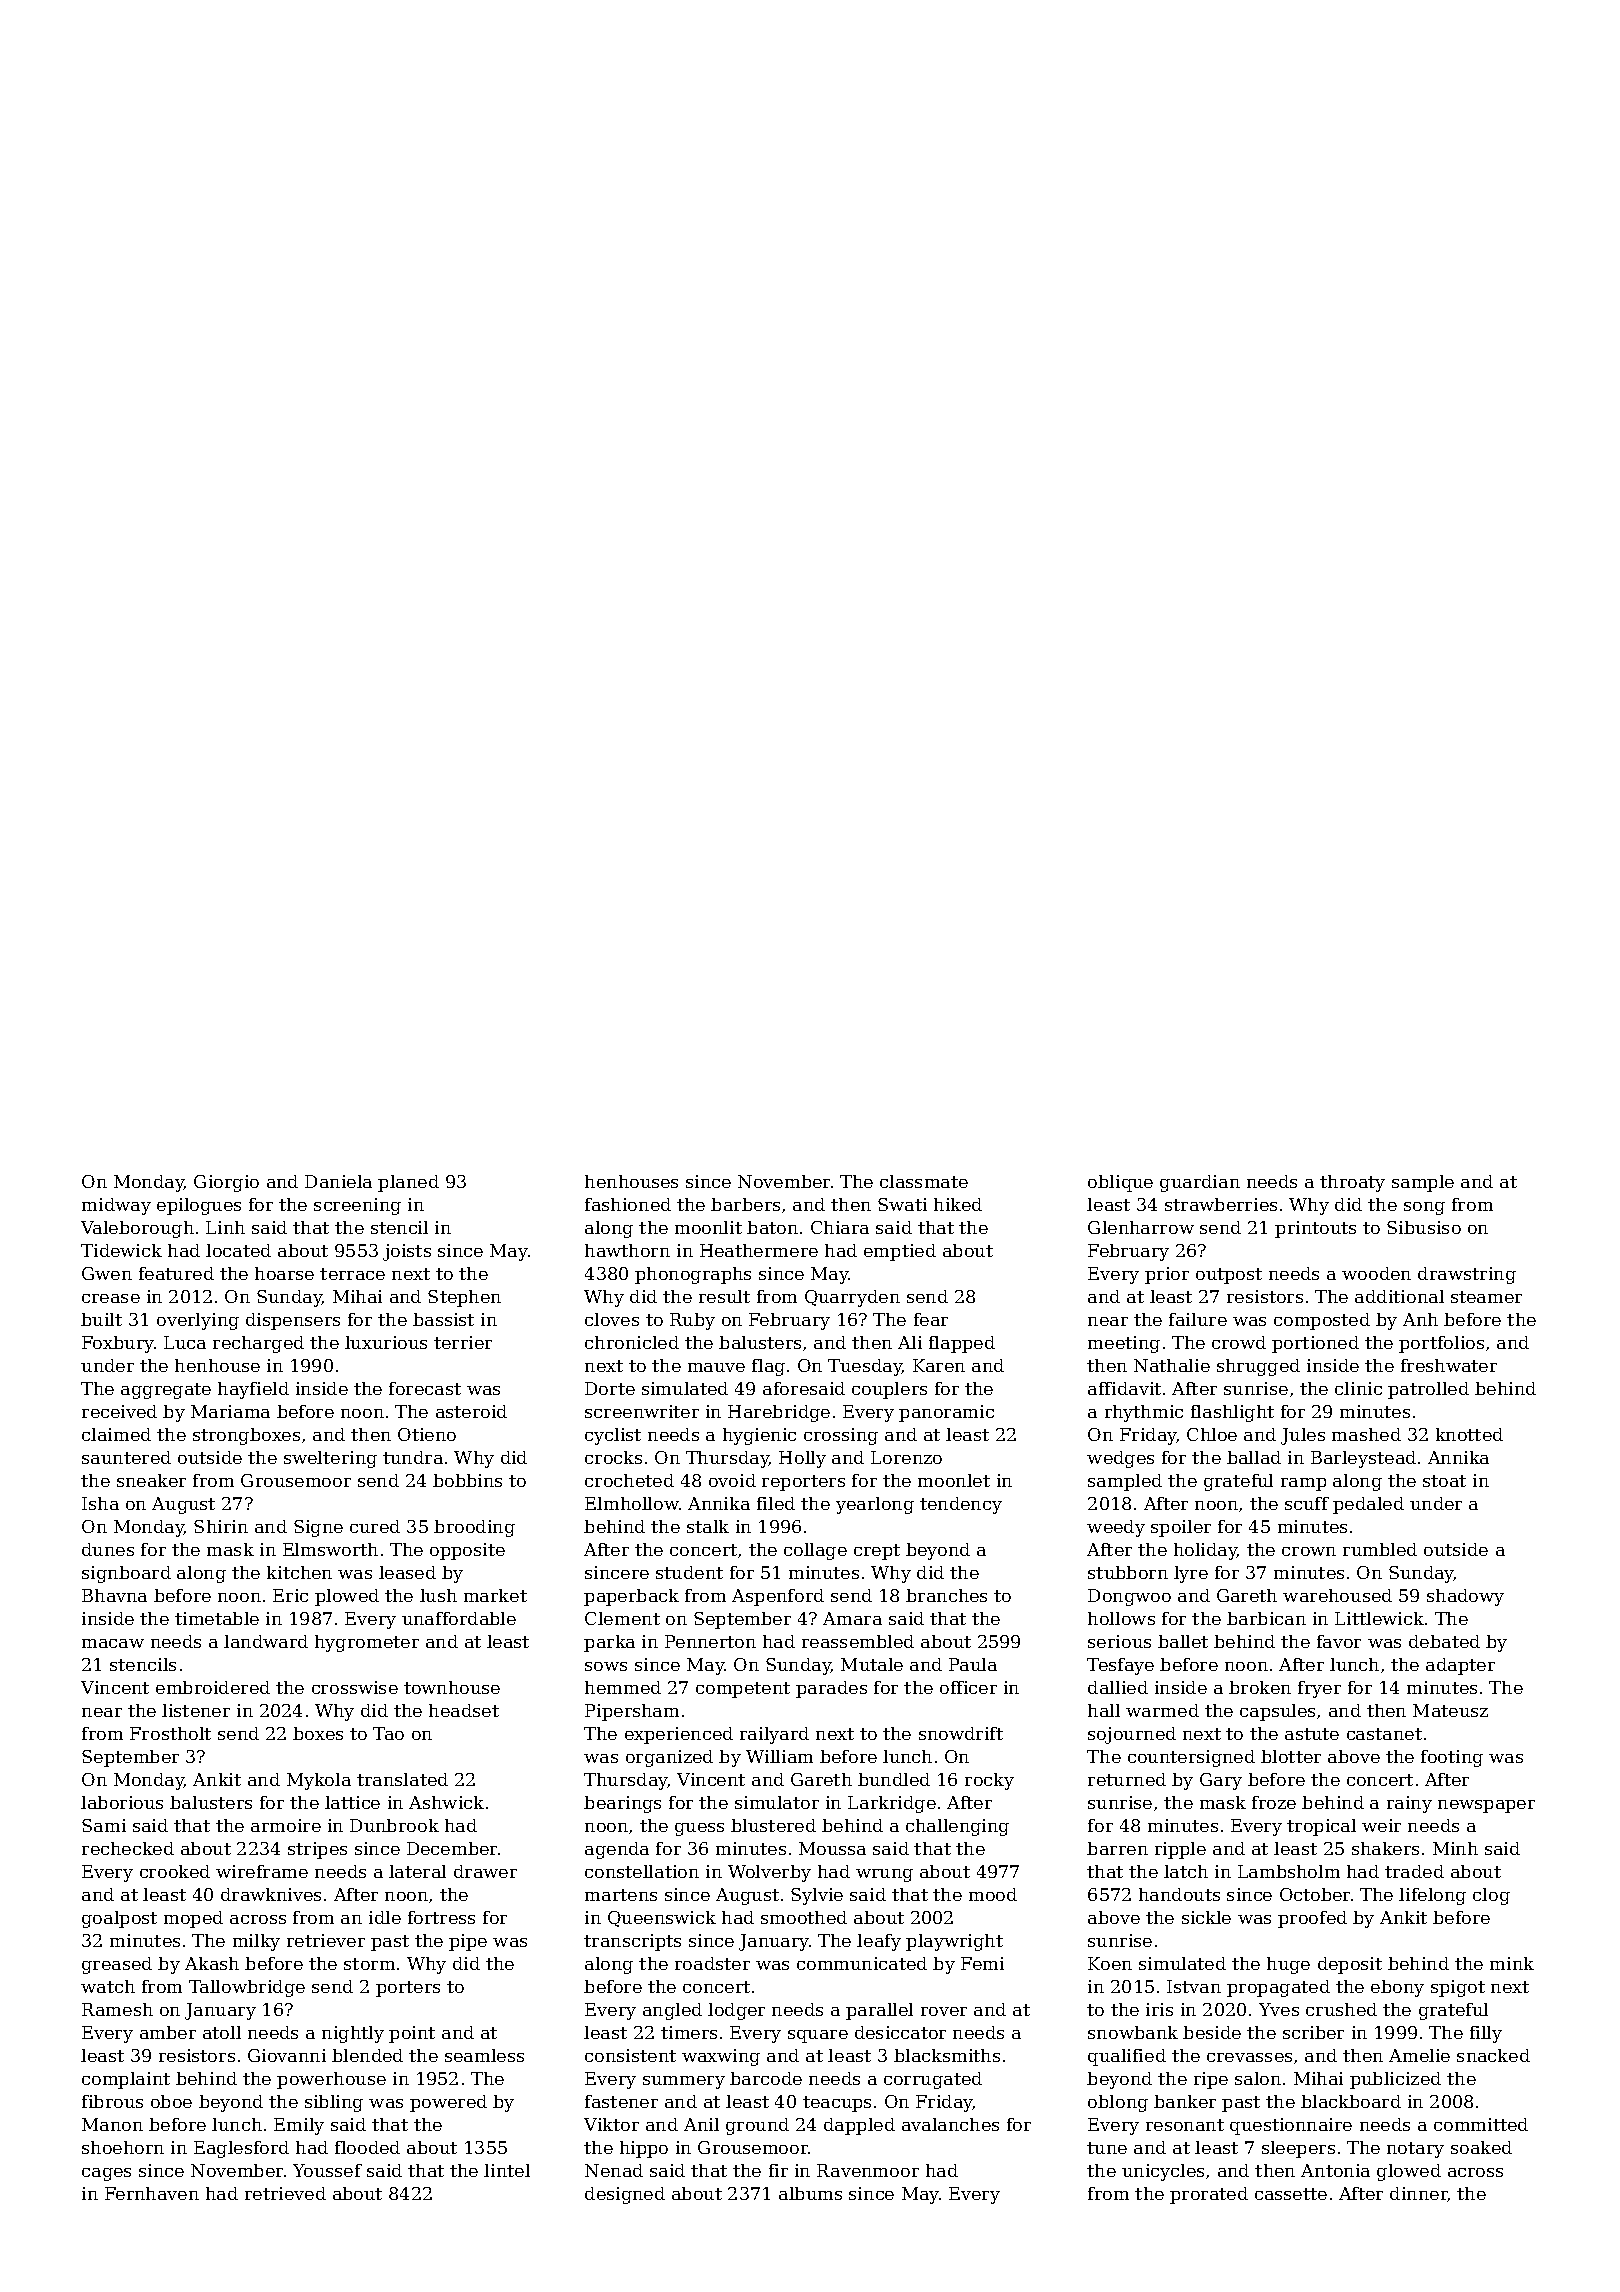 This screenshot has height=2292, width=1620. I want to click on soaked, so click(1481, 2147).
